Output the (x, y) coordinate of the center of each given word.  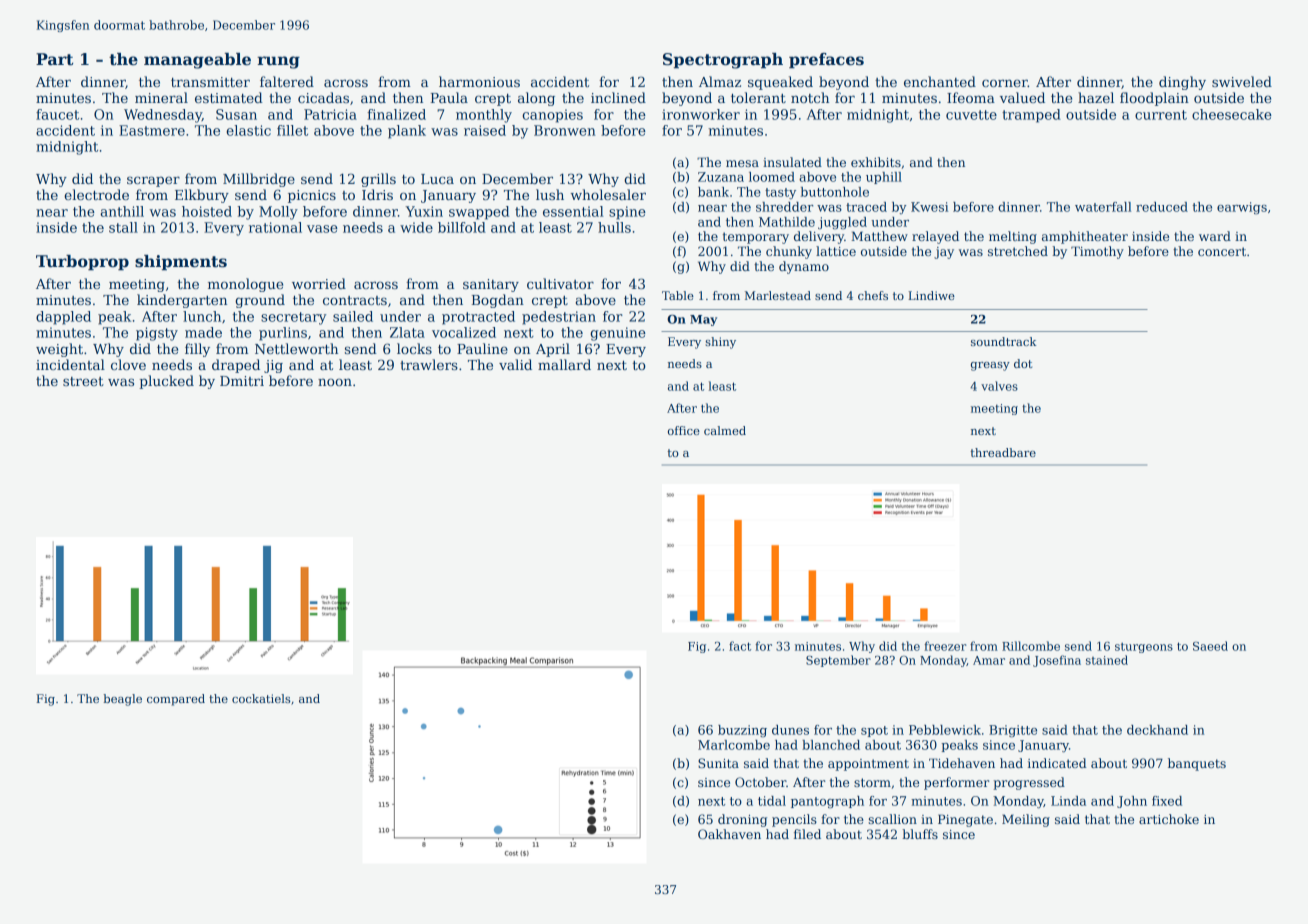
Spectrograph (723, 61)
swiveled (1242, 81)
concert (1222, 251)
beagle (122, 700)
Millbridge (259, 180)
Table (678, 295)
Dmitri (242, 381)
